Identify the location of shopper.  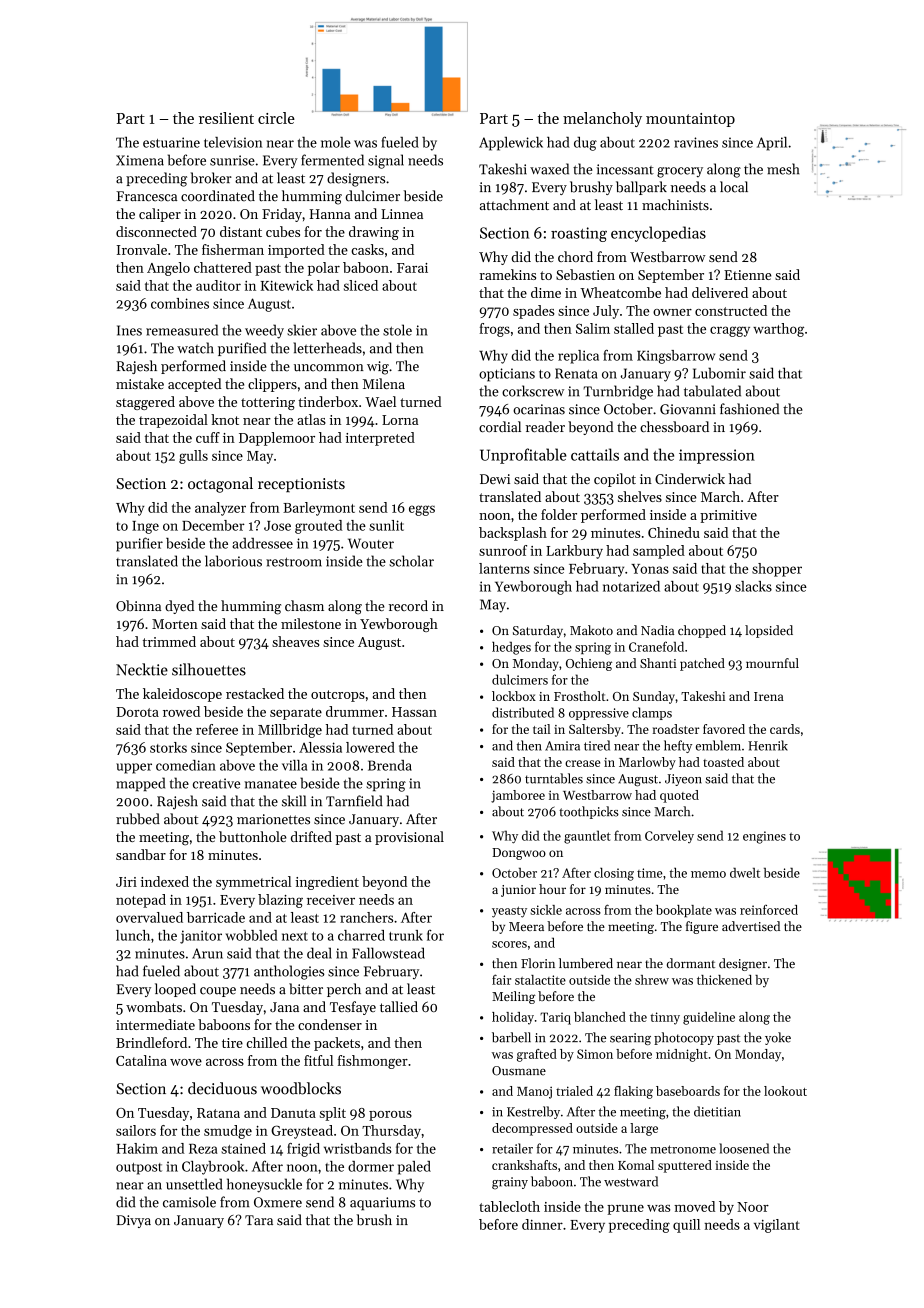
(777, 570).
